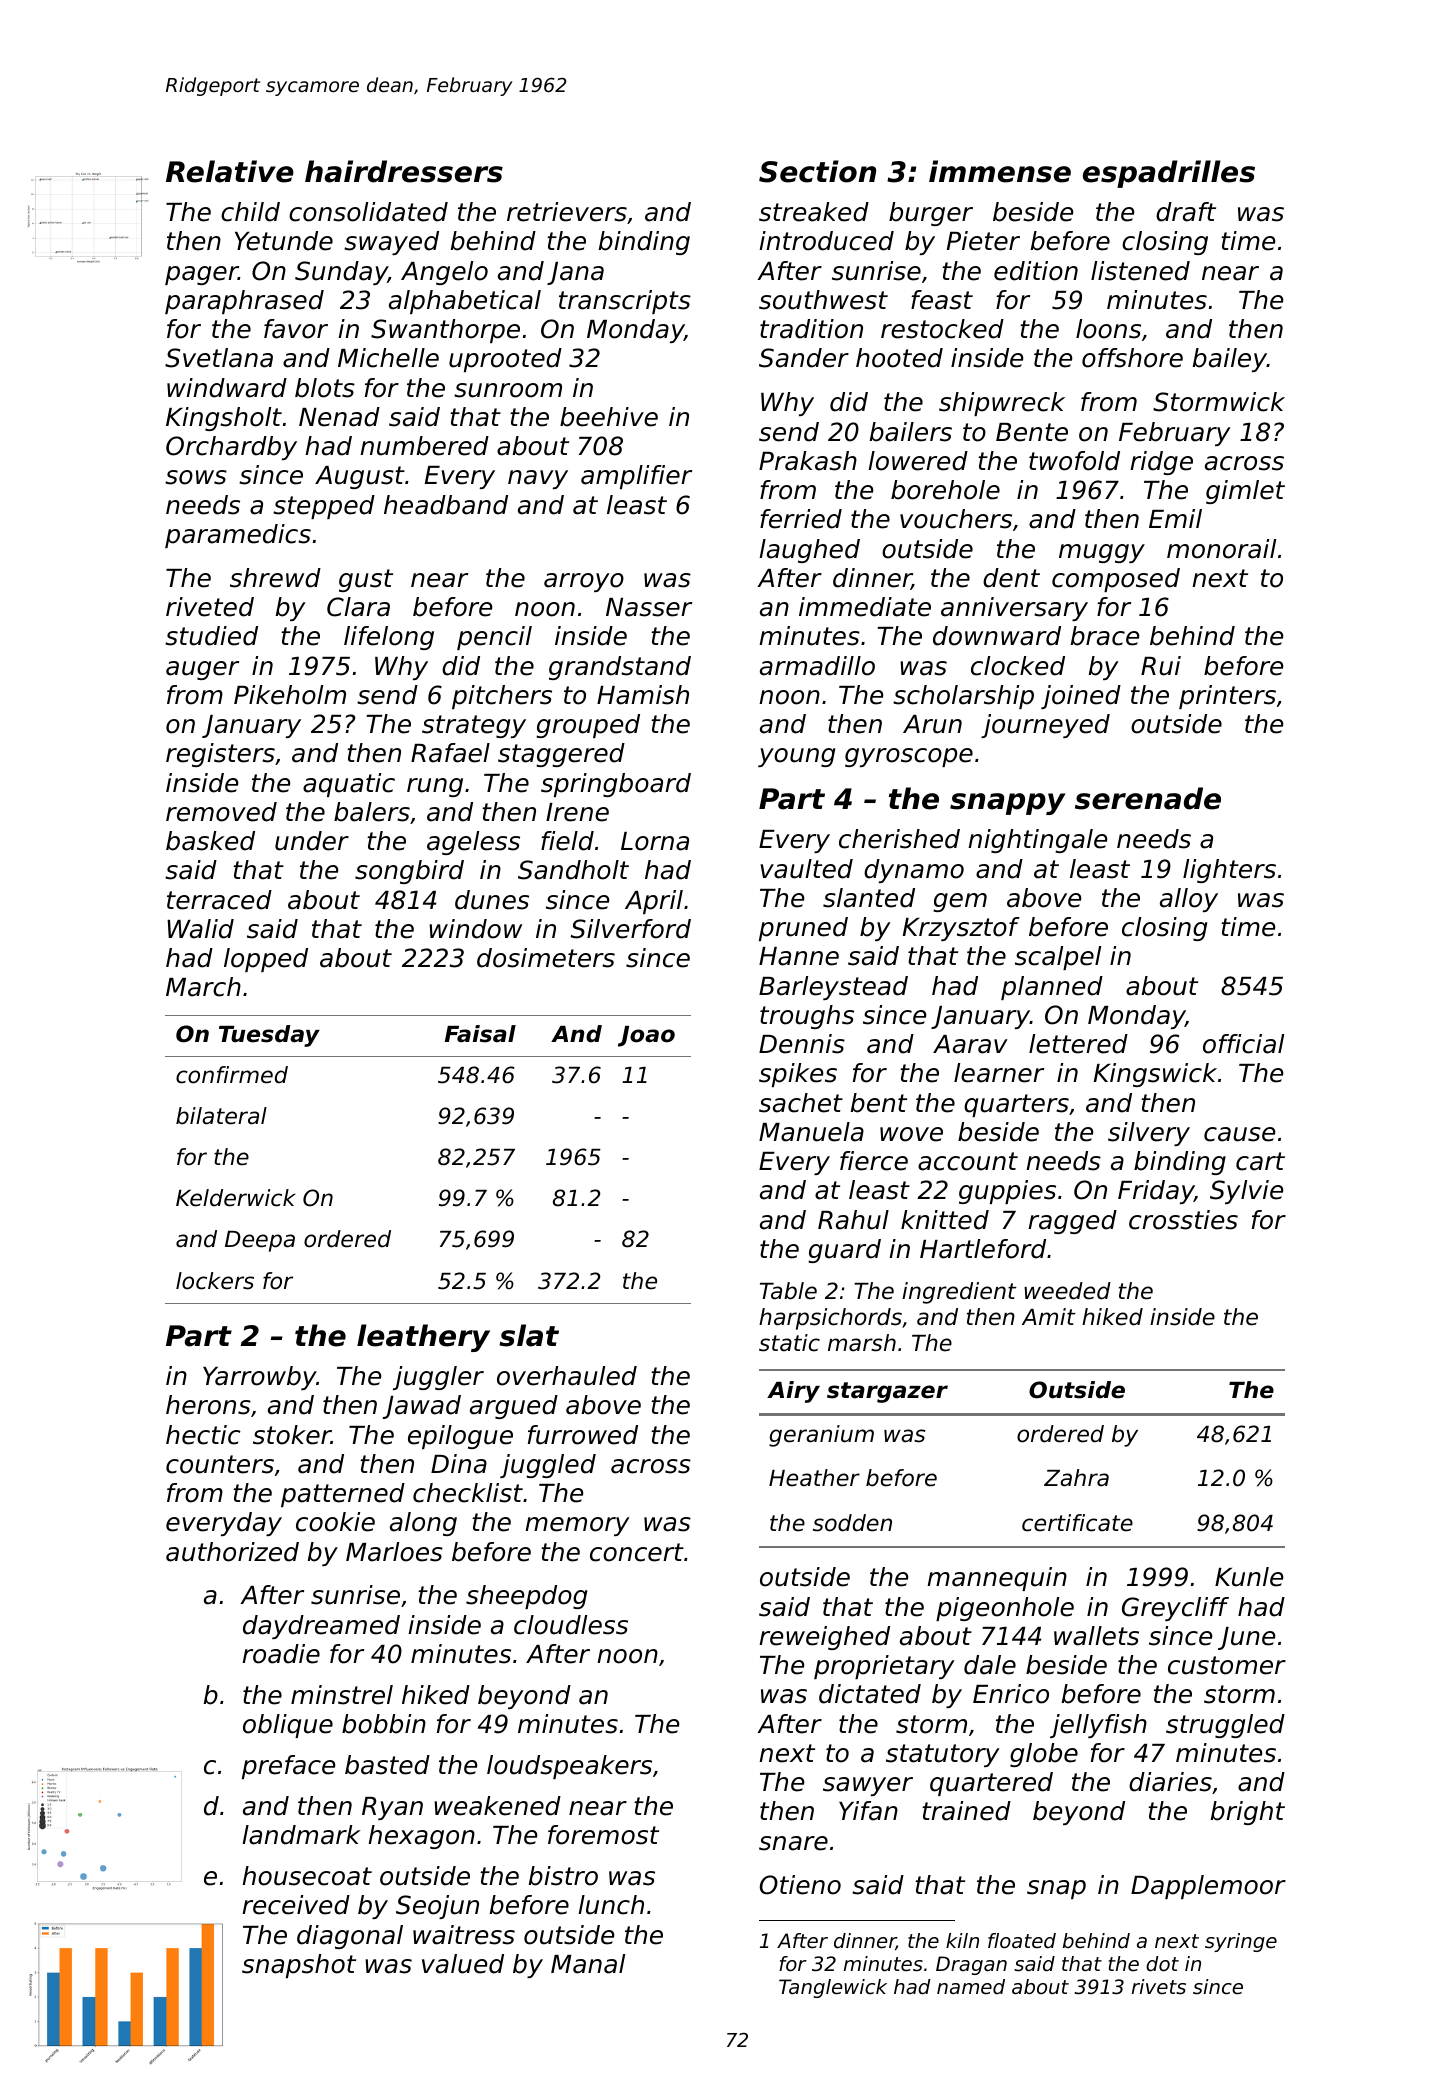 The height and width of the screenshot is (2100, 1450). Describe the element at coordinates (219, 900) in the screenshot. I see `terraced` at that location.
